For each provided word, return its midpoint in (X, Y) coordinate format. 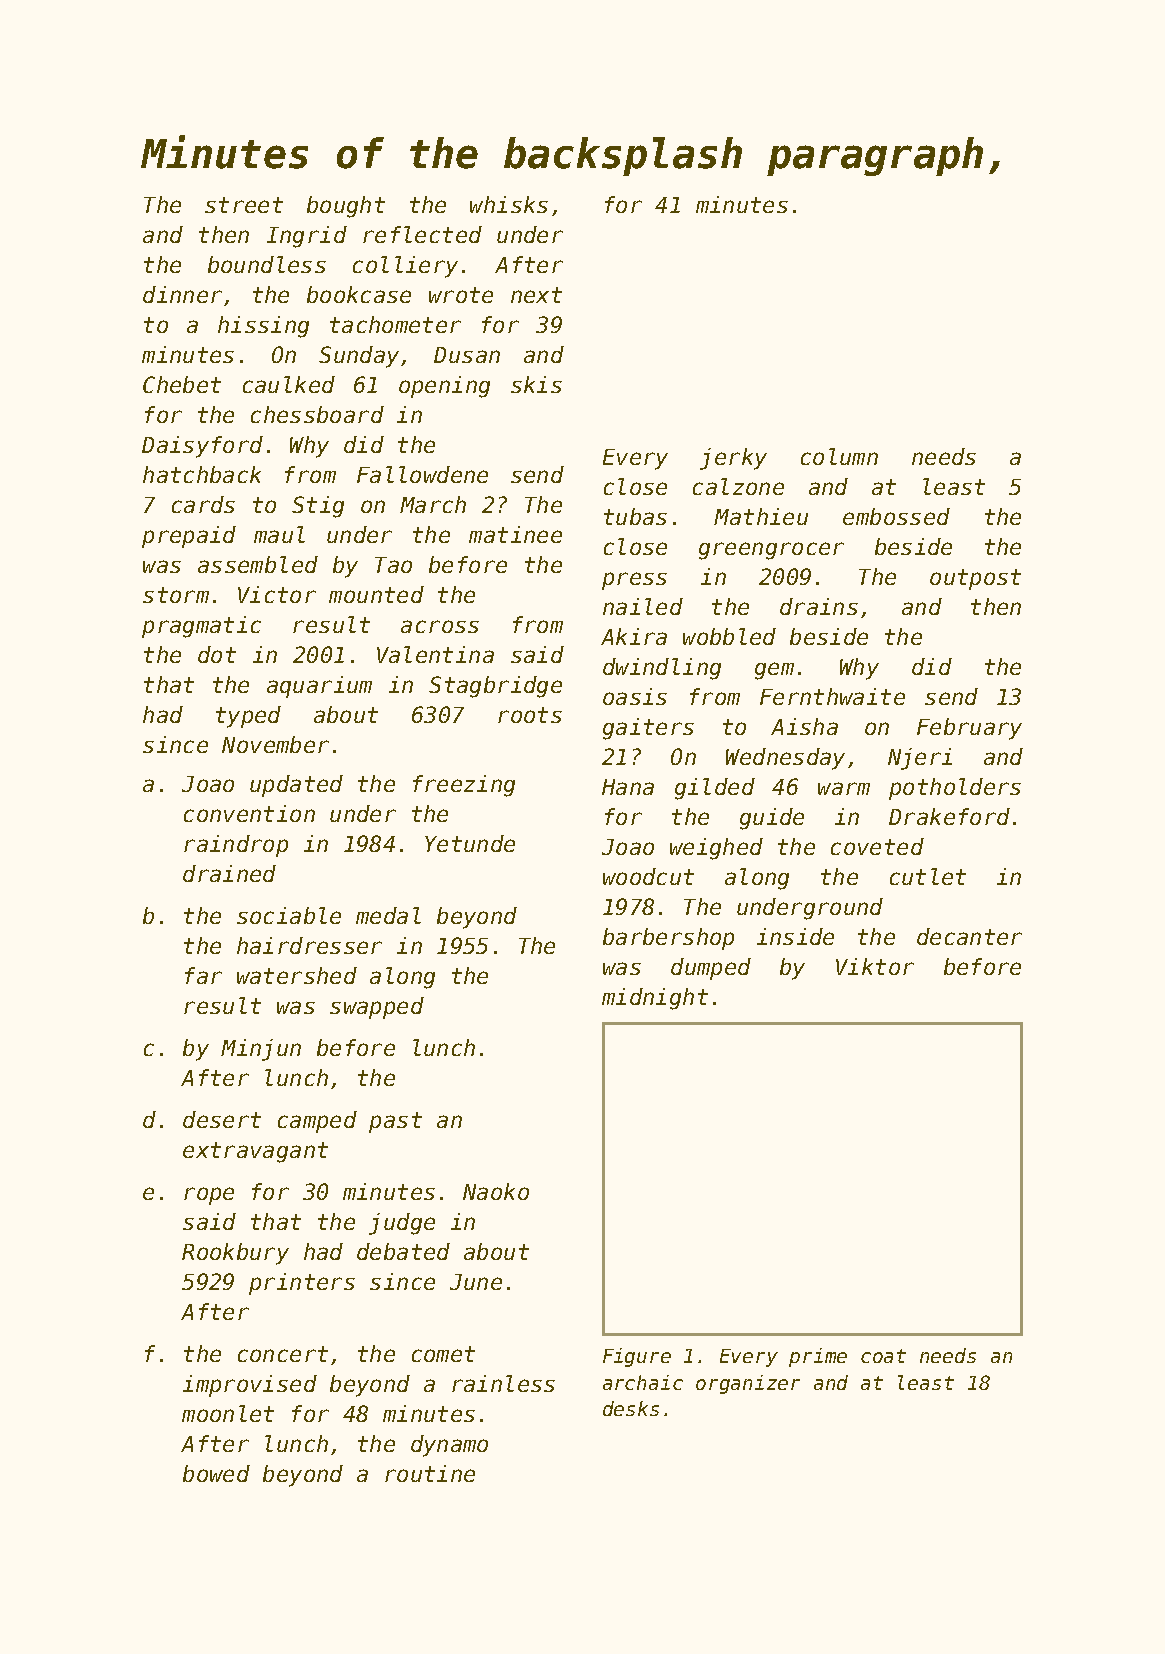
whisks (509, 204)
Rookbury (235, 1254)
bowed (216, 1473)
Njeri (920, 759)
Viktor (875, 966)
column (839, 456)
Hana (628, 787)
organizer (748, 1384)
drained (229, 873)
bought (346, 207)
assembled (258, 564)
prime (818, 1357)
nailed (643, 606)
